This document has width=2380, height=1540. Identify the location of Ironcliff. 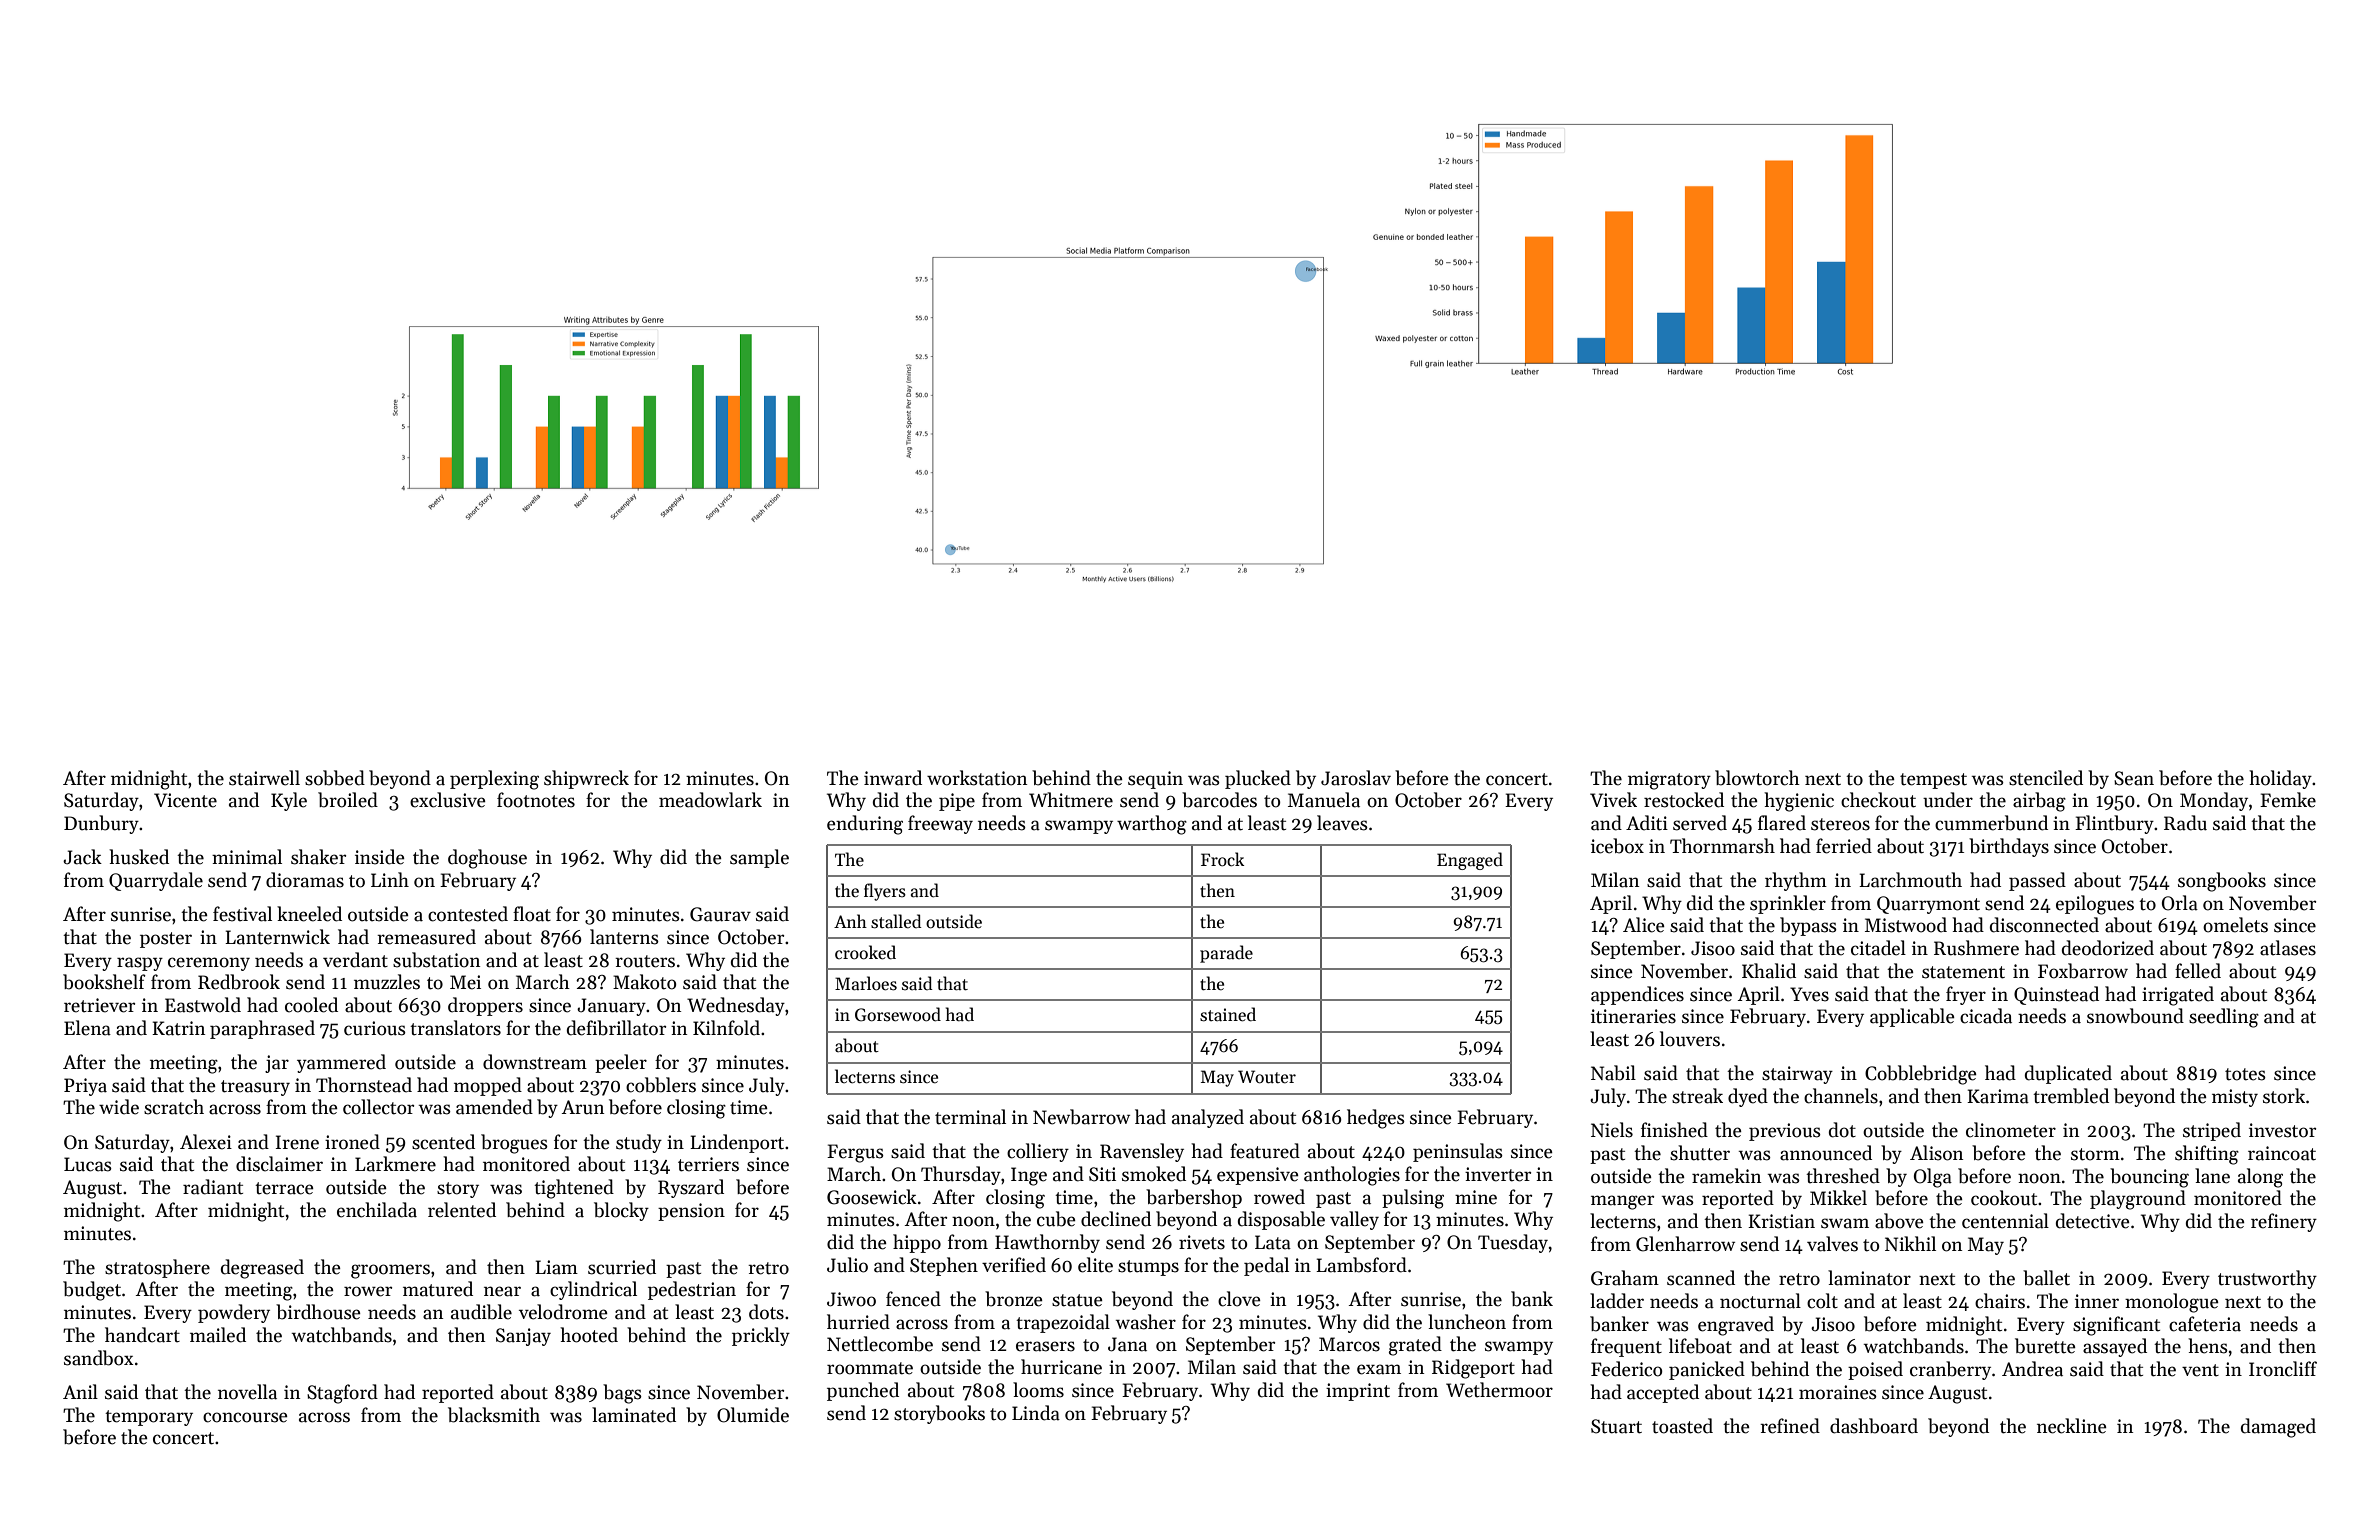
(2283, 1369).
